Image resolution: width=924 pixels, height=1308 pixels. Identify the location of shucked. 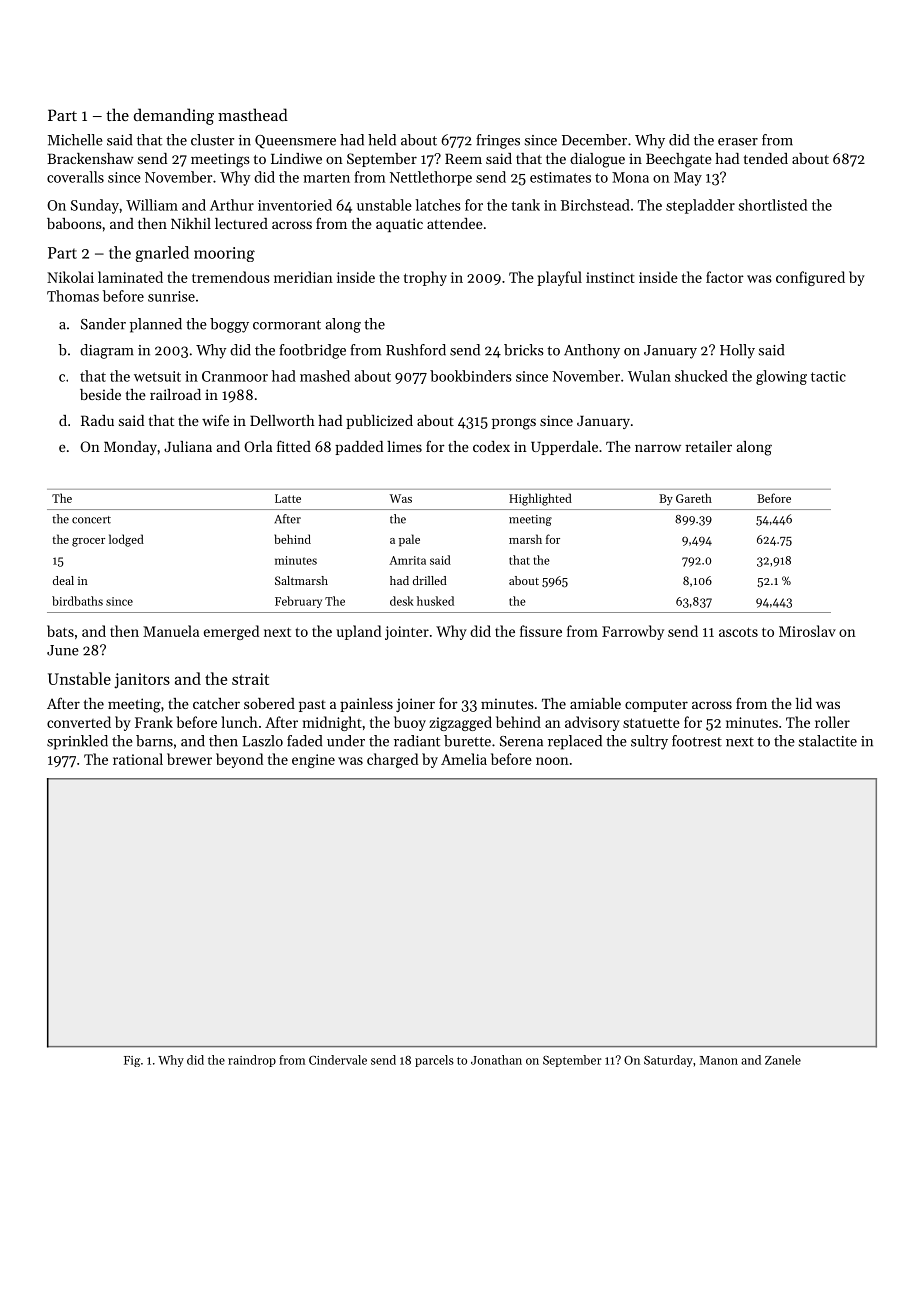
(701, 376).
